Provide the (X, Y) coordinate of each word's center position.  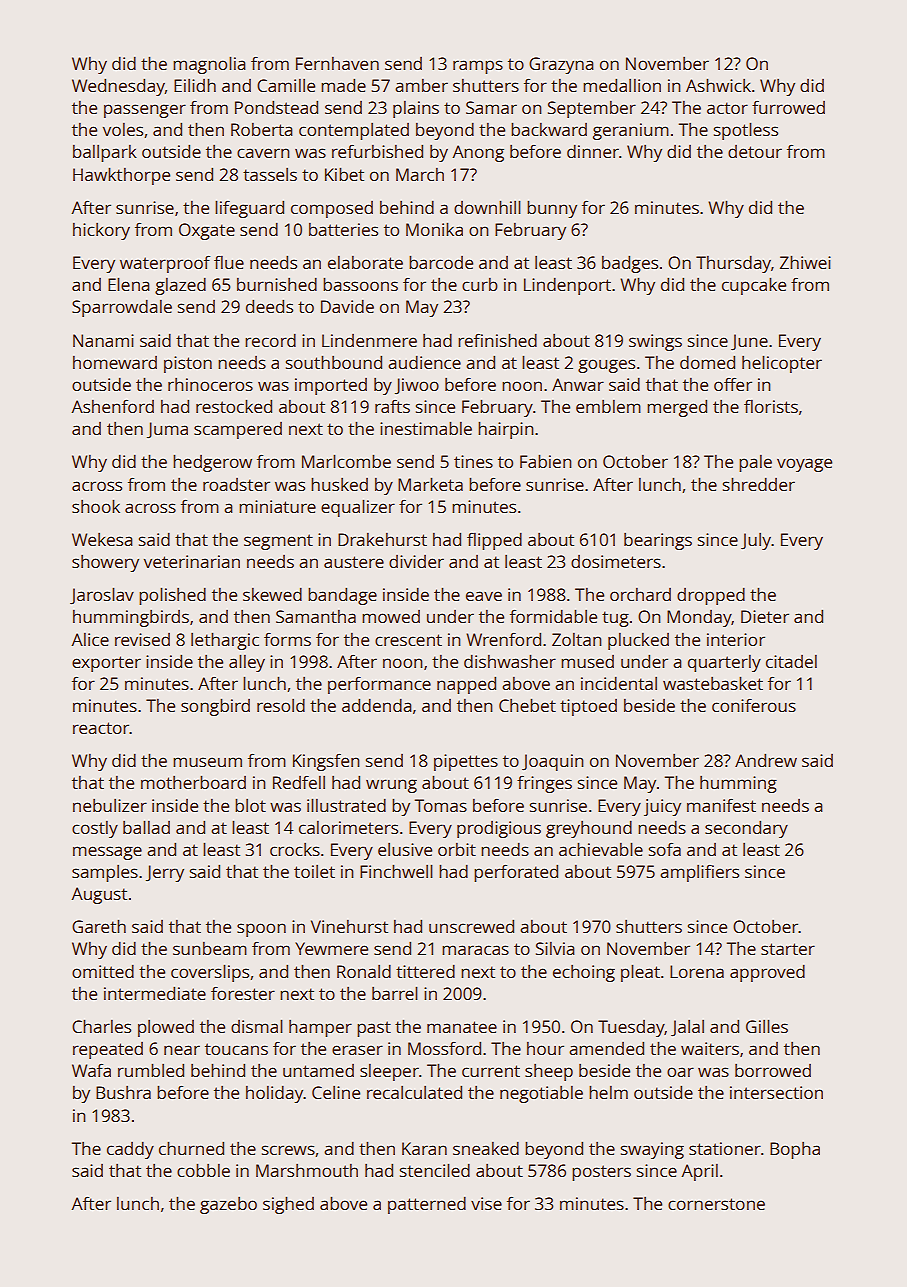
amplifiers (699, 873)
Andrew (766, 760)
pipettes (466, 762)
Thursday (733, 264)
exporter (106, 664)
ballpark (105, 153)
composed (332, 209)
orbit (457, 849)
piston (188, 364)
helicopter (782, 364)
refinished (497, 340)
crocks (295, 849)
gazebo (228, 1205)
